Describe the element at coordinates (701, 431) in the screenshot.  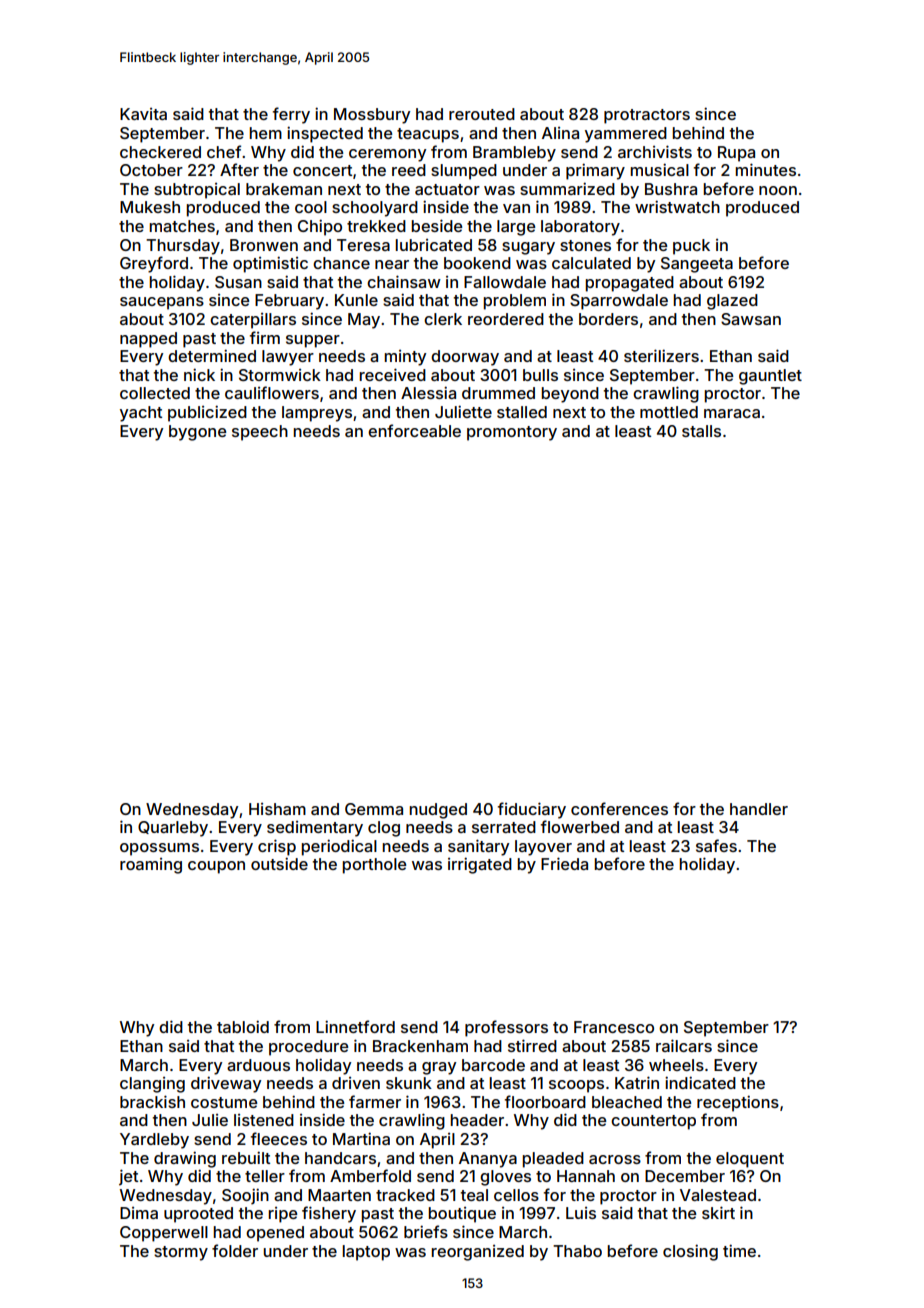
I see `stalls` at that location.
